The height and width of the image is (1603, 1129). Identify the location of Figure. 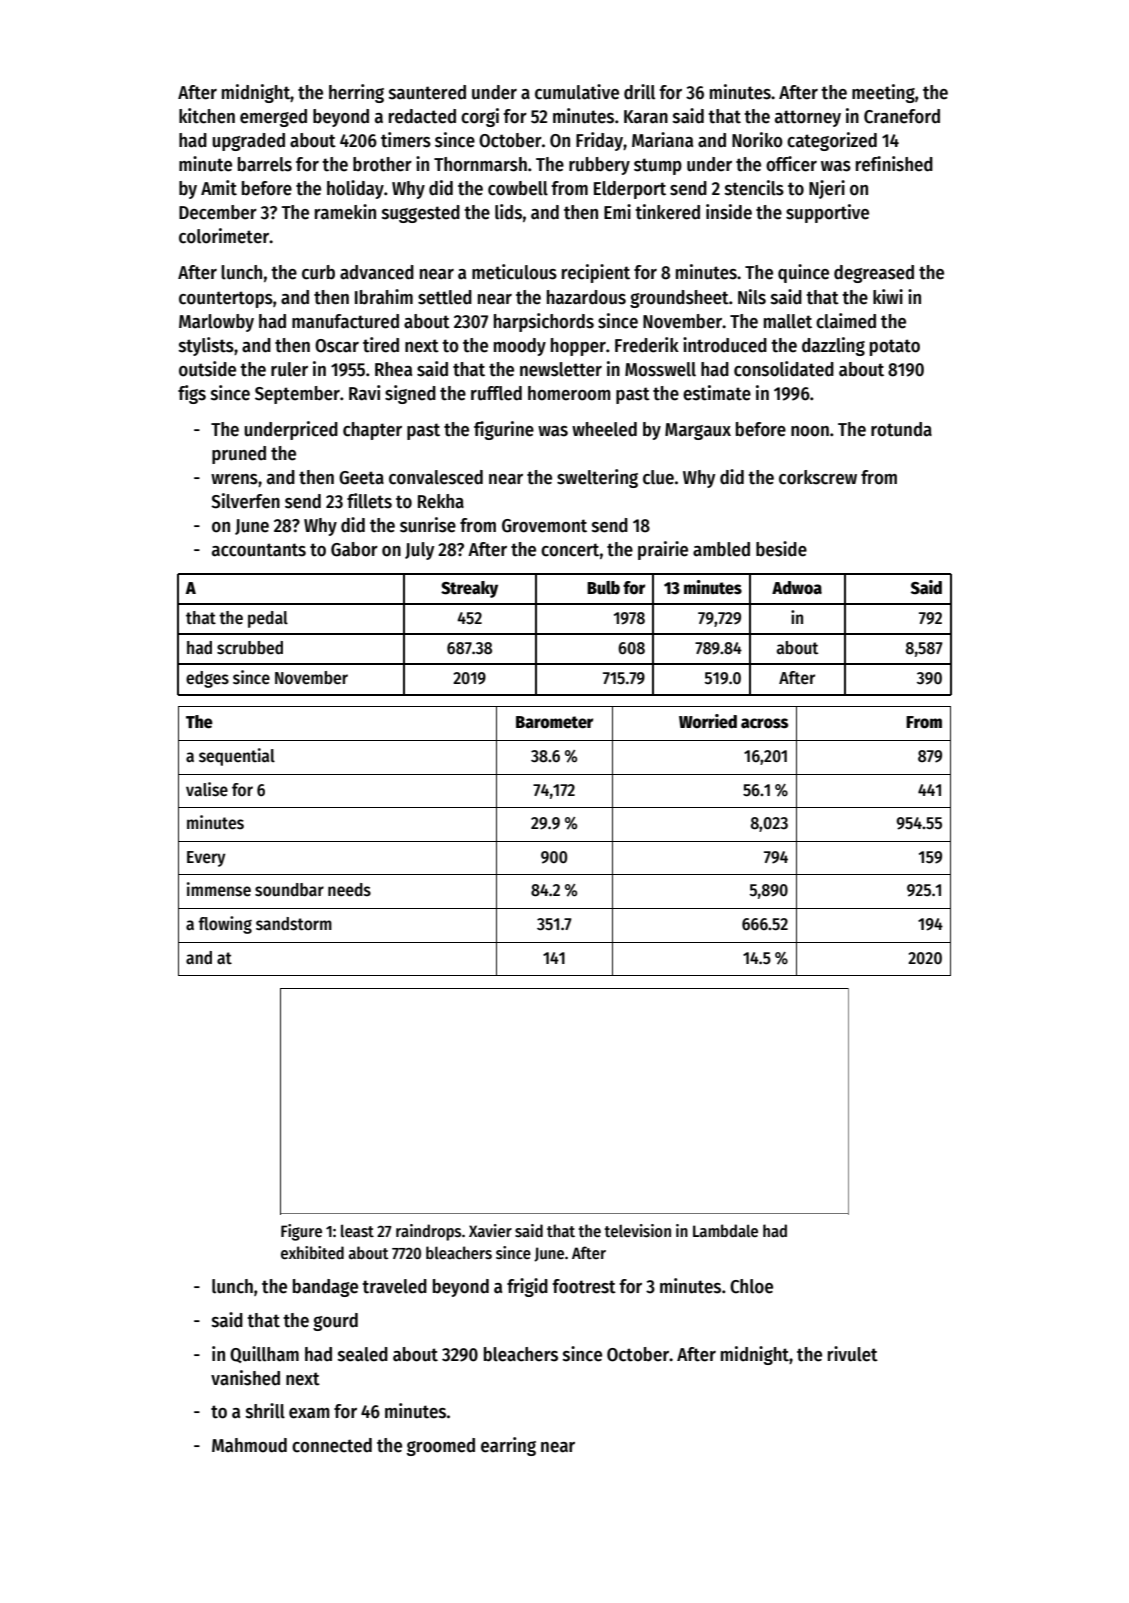
(301, 1232).
